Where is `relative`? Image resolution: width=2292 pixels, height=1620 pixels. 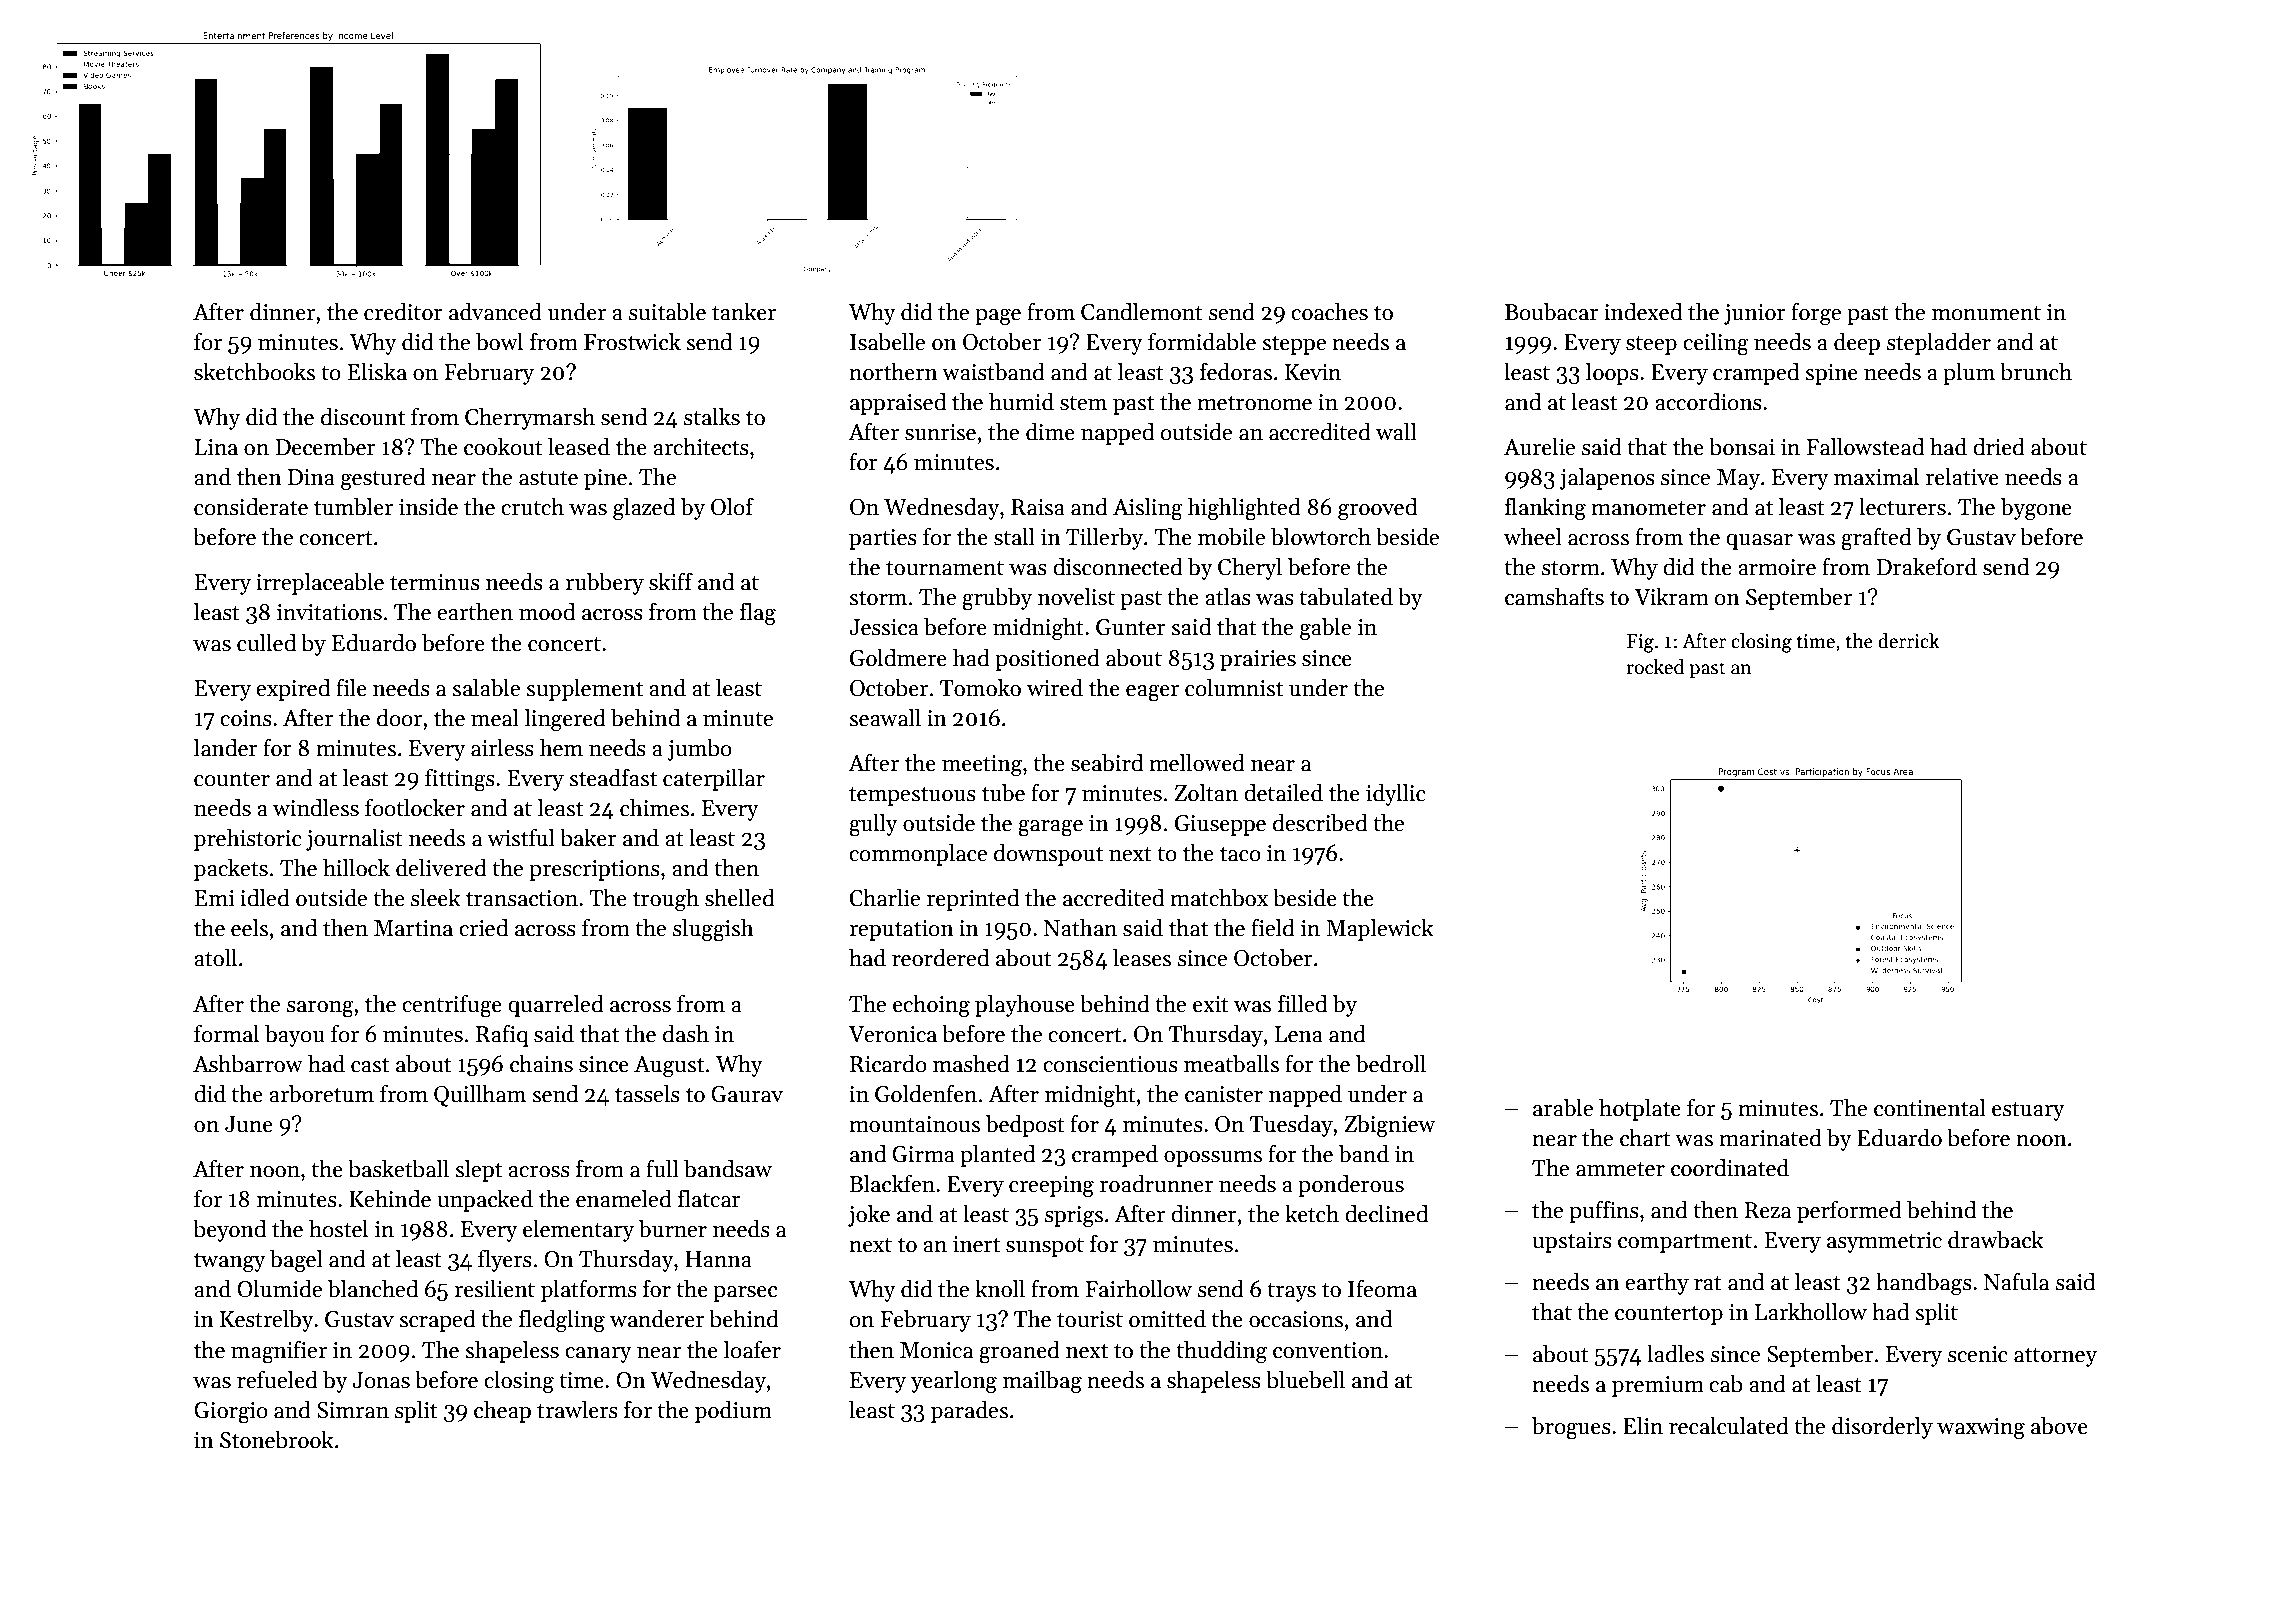
relative is located at coordinates (1962, 477).
